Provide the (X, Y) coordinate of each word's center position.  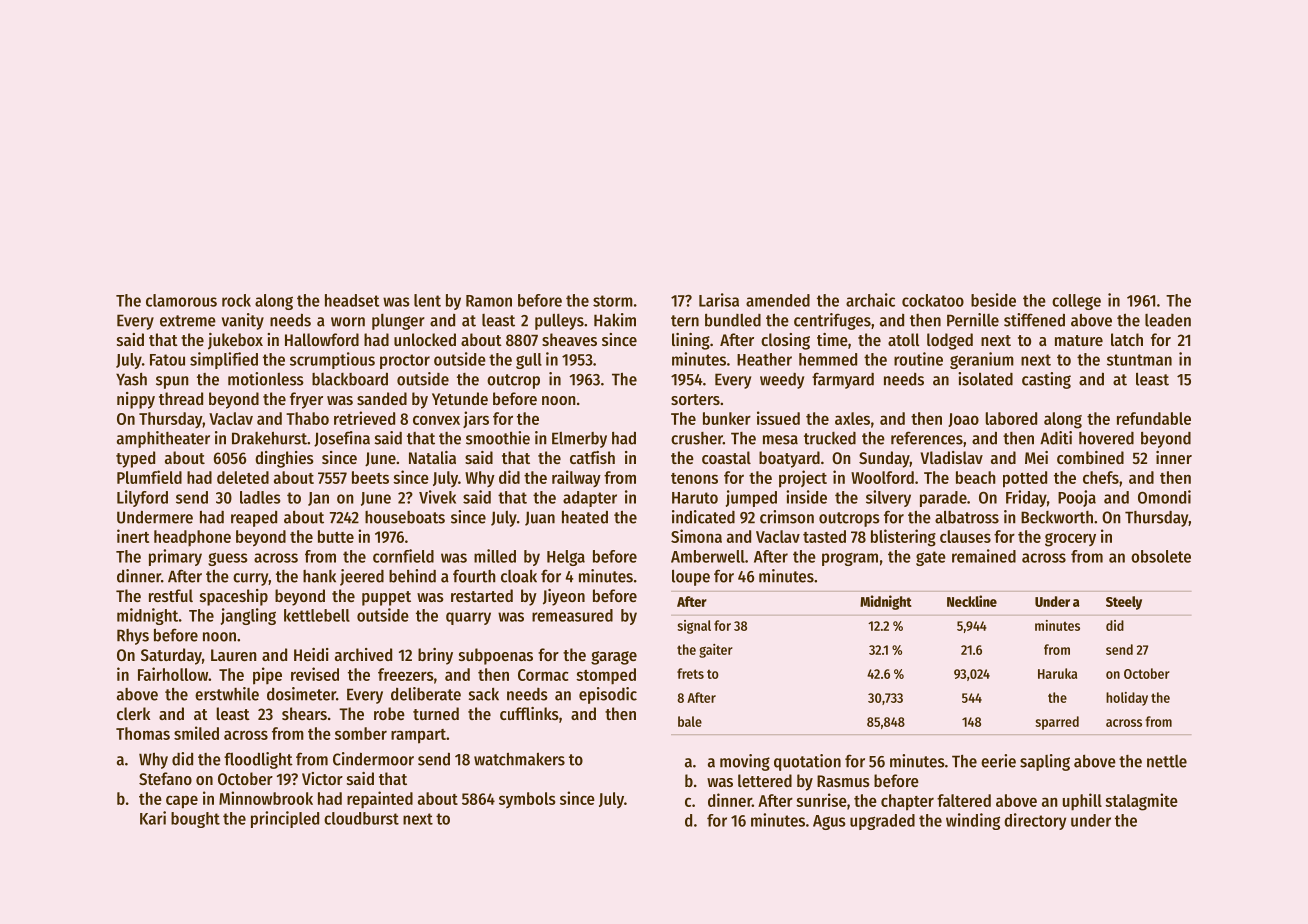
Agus (829, 822)
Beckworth (1057, 517)
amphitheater (163, 439)
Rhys (133, 637)
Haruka (1057, 673)
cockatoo (933, 300)
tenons (694, 478)
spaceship (234, 597)
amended (778, 300)
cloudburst (361, 818)
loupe (691, 577)
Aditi (1056, 438)
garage (614, 658)
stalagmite (1141, 802)
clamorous (181, 300)
